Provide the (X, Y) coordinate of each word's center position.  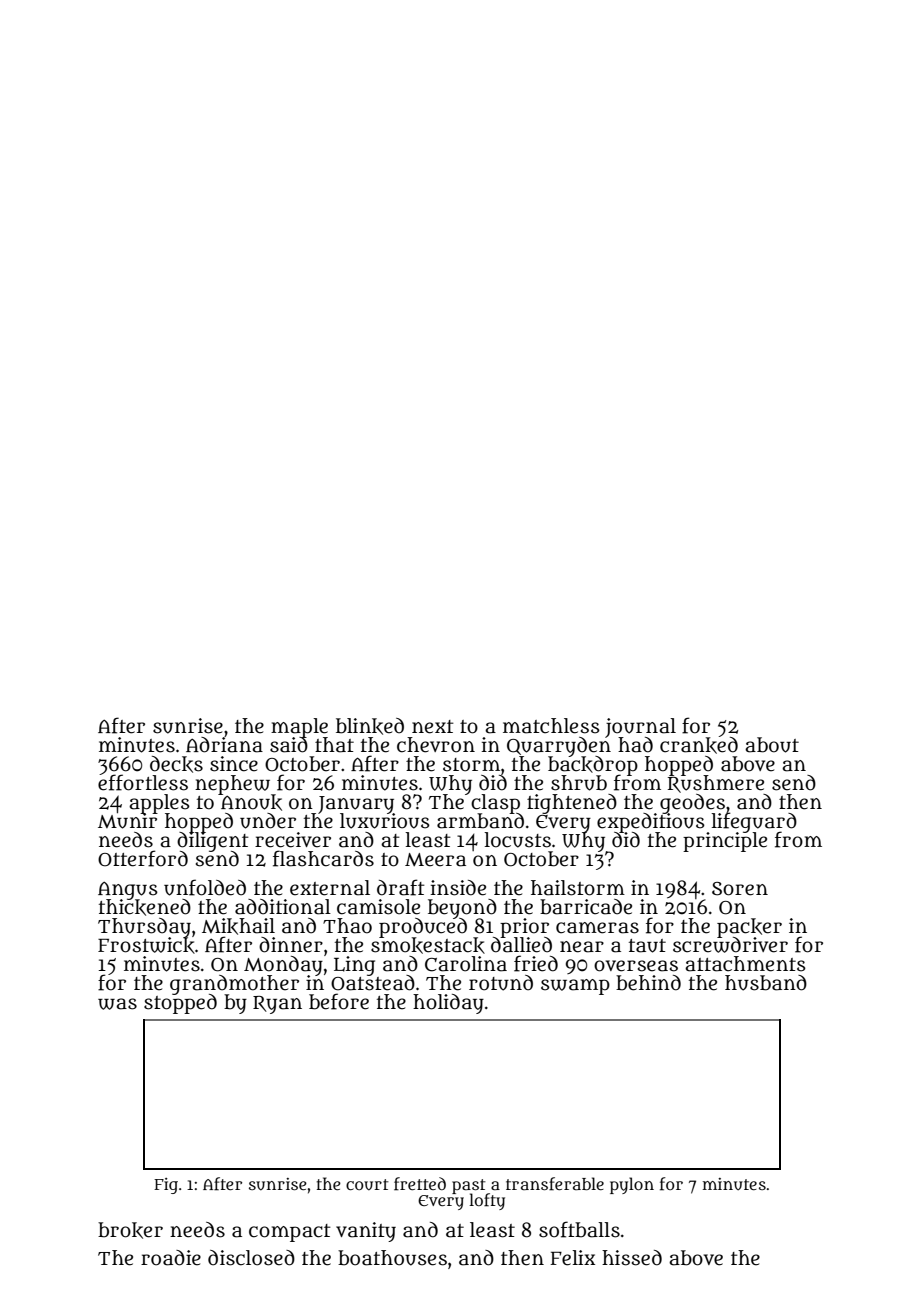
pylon (632, 1185)
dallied (521, 945)
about (772, 745)
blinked (370, 726)
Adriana (224, 745)
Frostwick (146, 945)
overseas (636, 966)
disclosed (251, 1258)
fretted (420, 1184)
